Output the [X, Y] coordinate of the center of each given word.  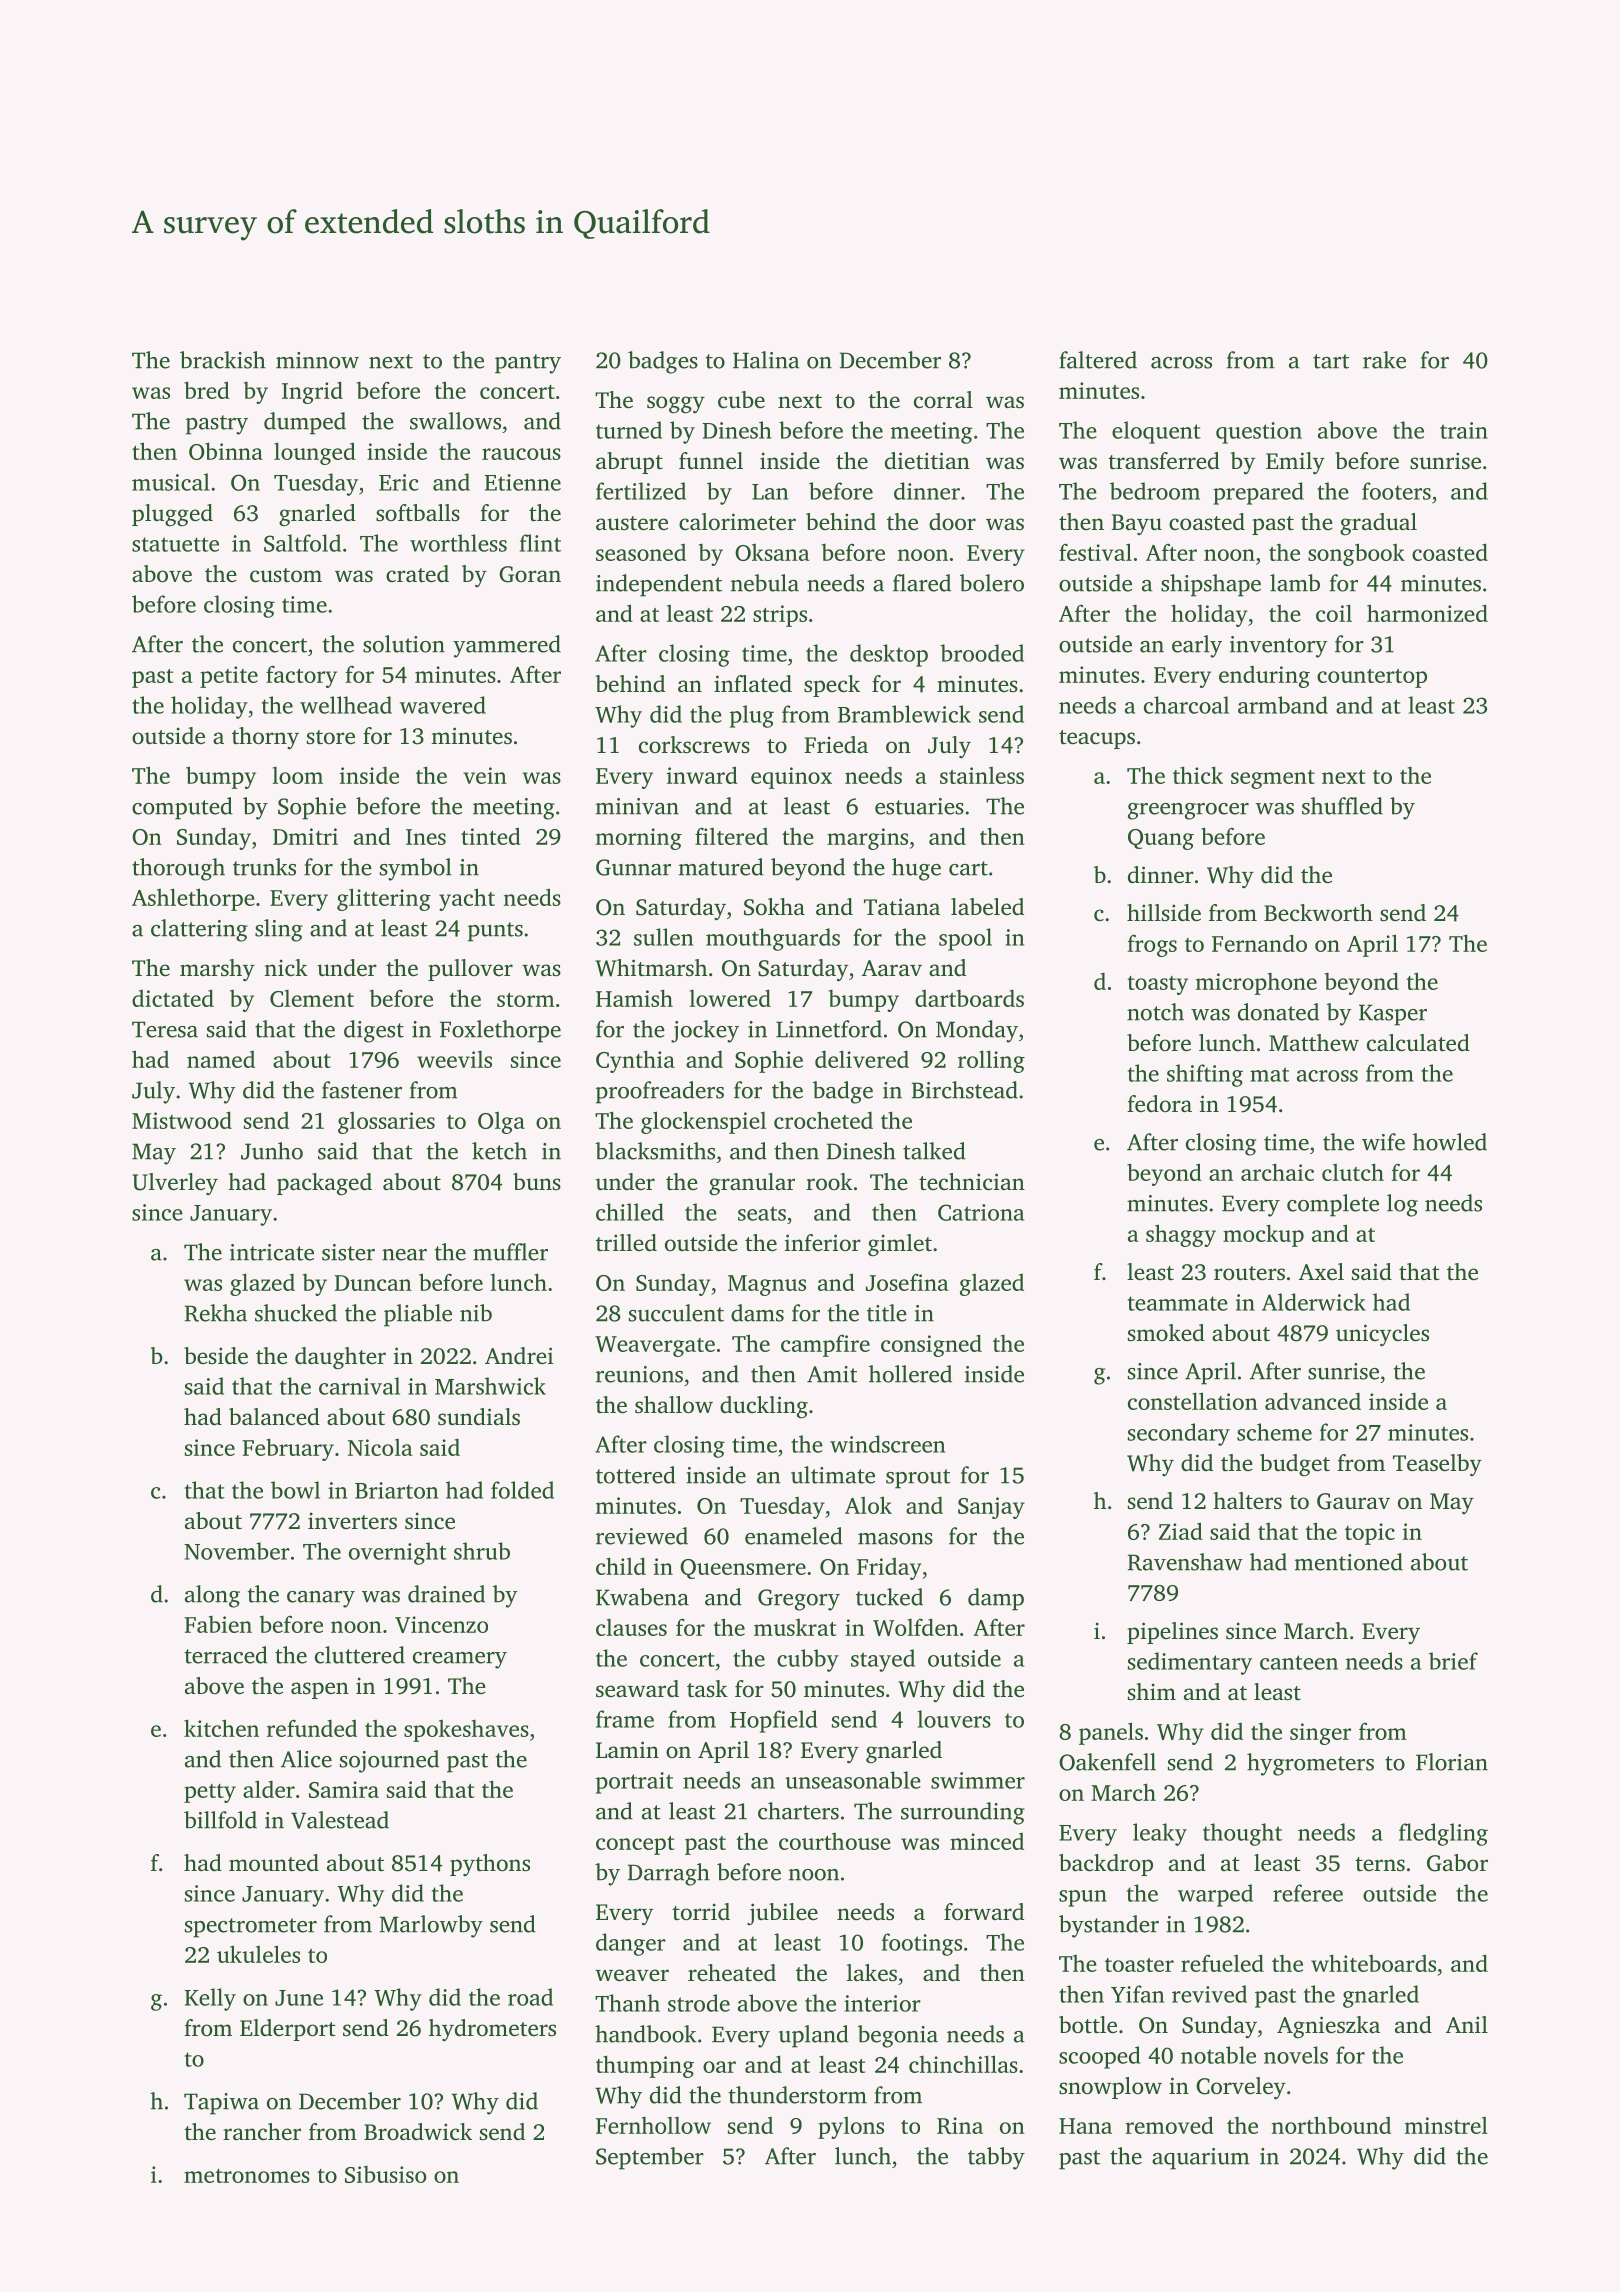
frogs [1152, 946]
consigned [931, 1345]
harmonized [1427, 613]
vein [485, 775]
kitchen [221, 1728]
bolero [992, 583]
